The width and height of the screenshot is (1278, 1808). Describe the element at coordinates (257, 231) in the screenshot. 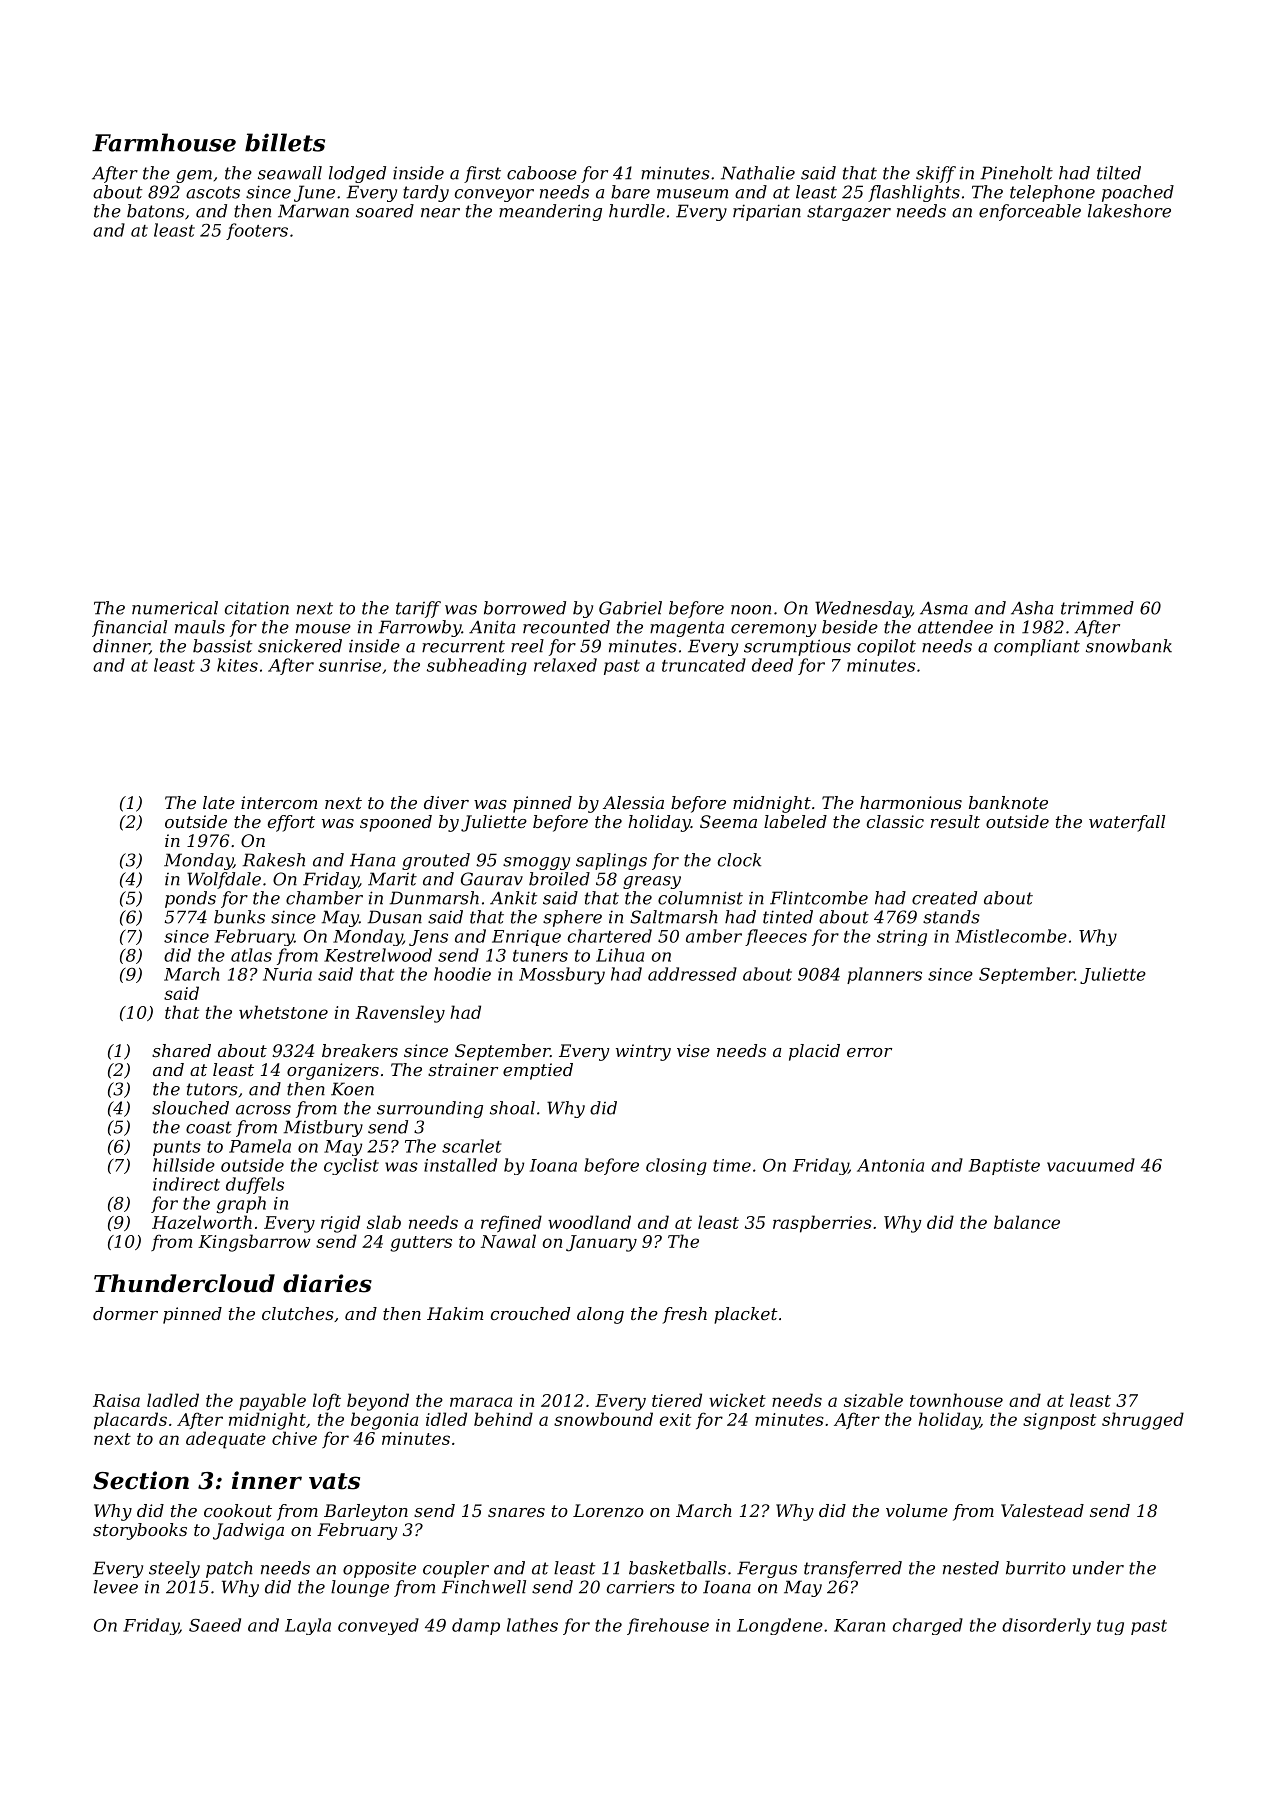

I see `footers` at that location.
